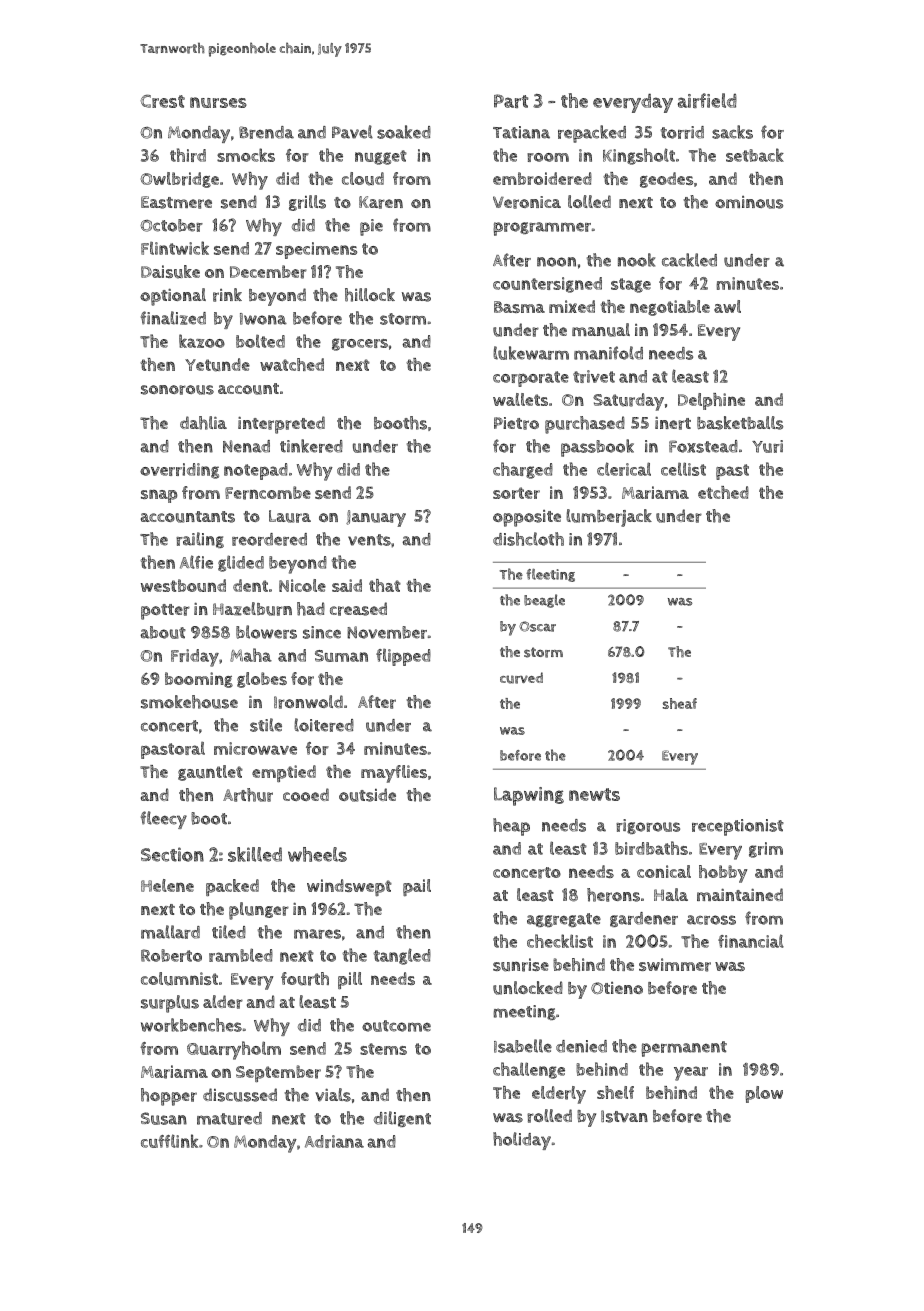 This screenshot has width=924, height=1311. What do you see at coordinates (738, 827) in the screenshot?
I see `receptionist` at bounding box center [738, 827].
